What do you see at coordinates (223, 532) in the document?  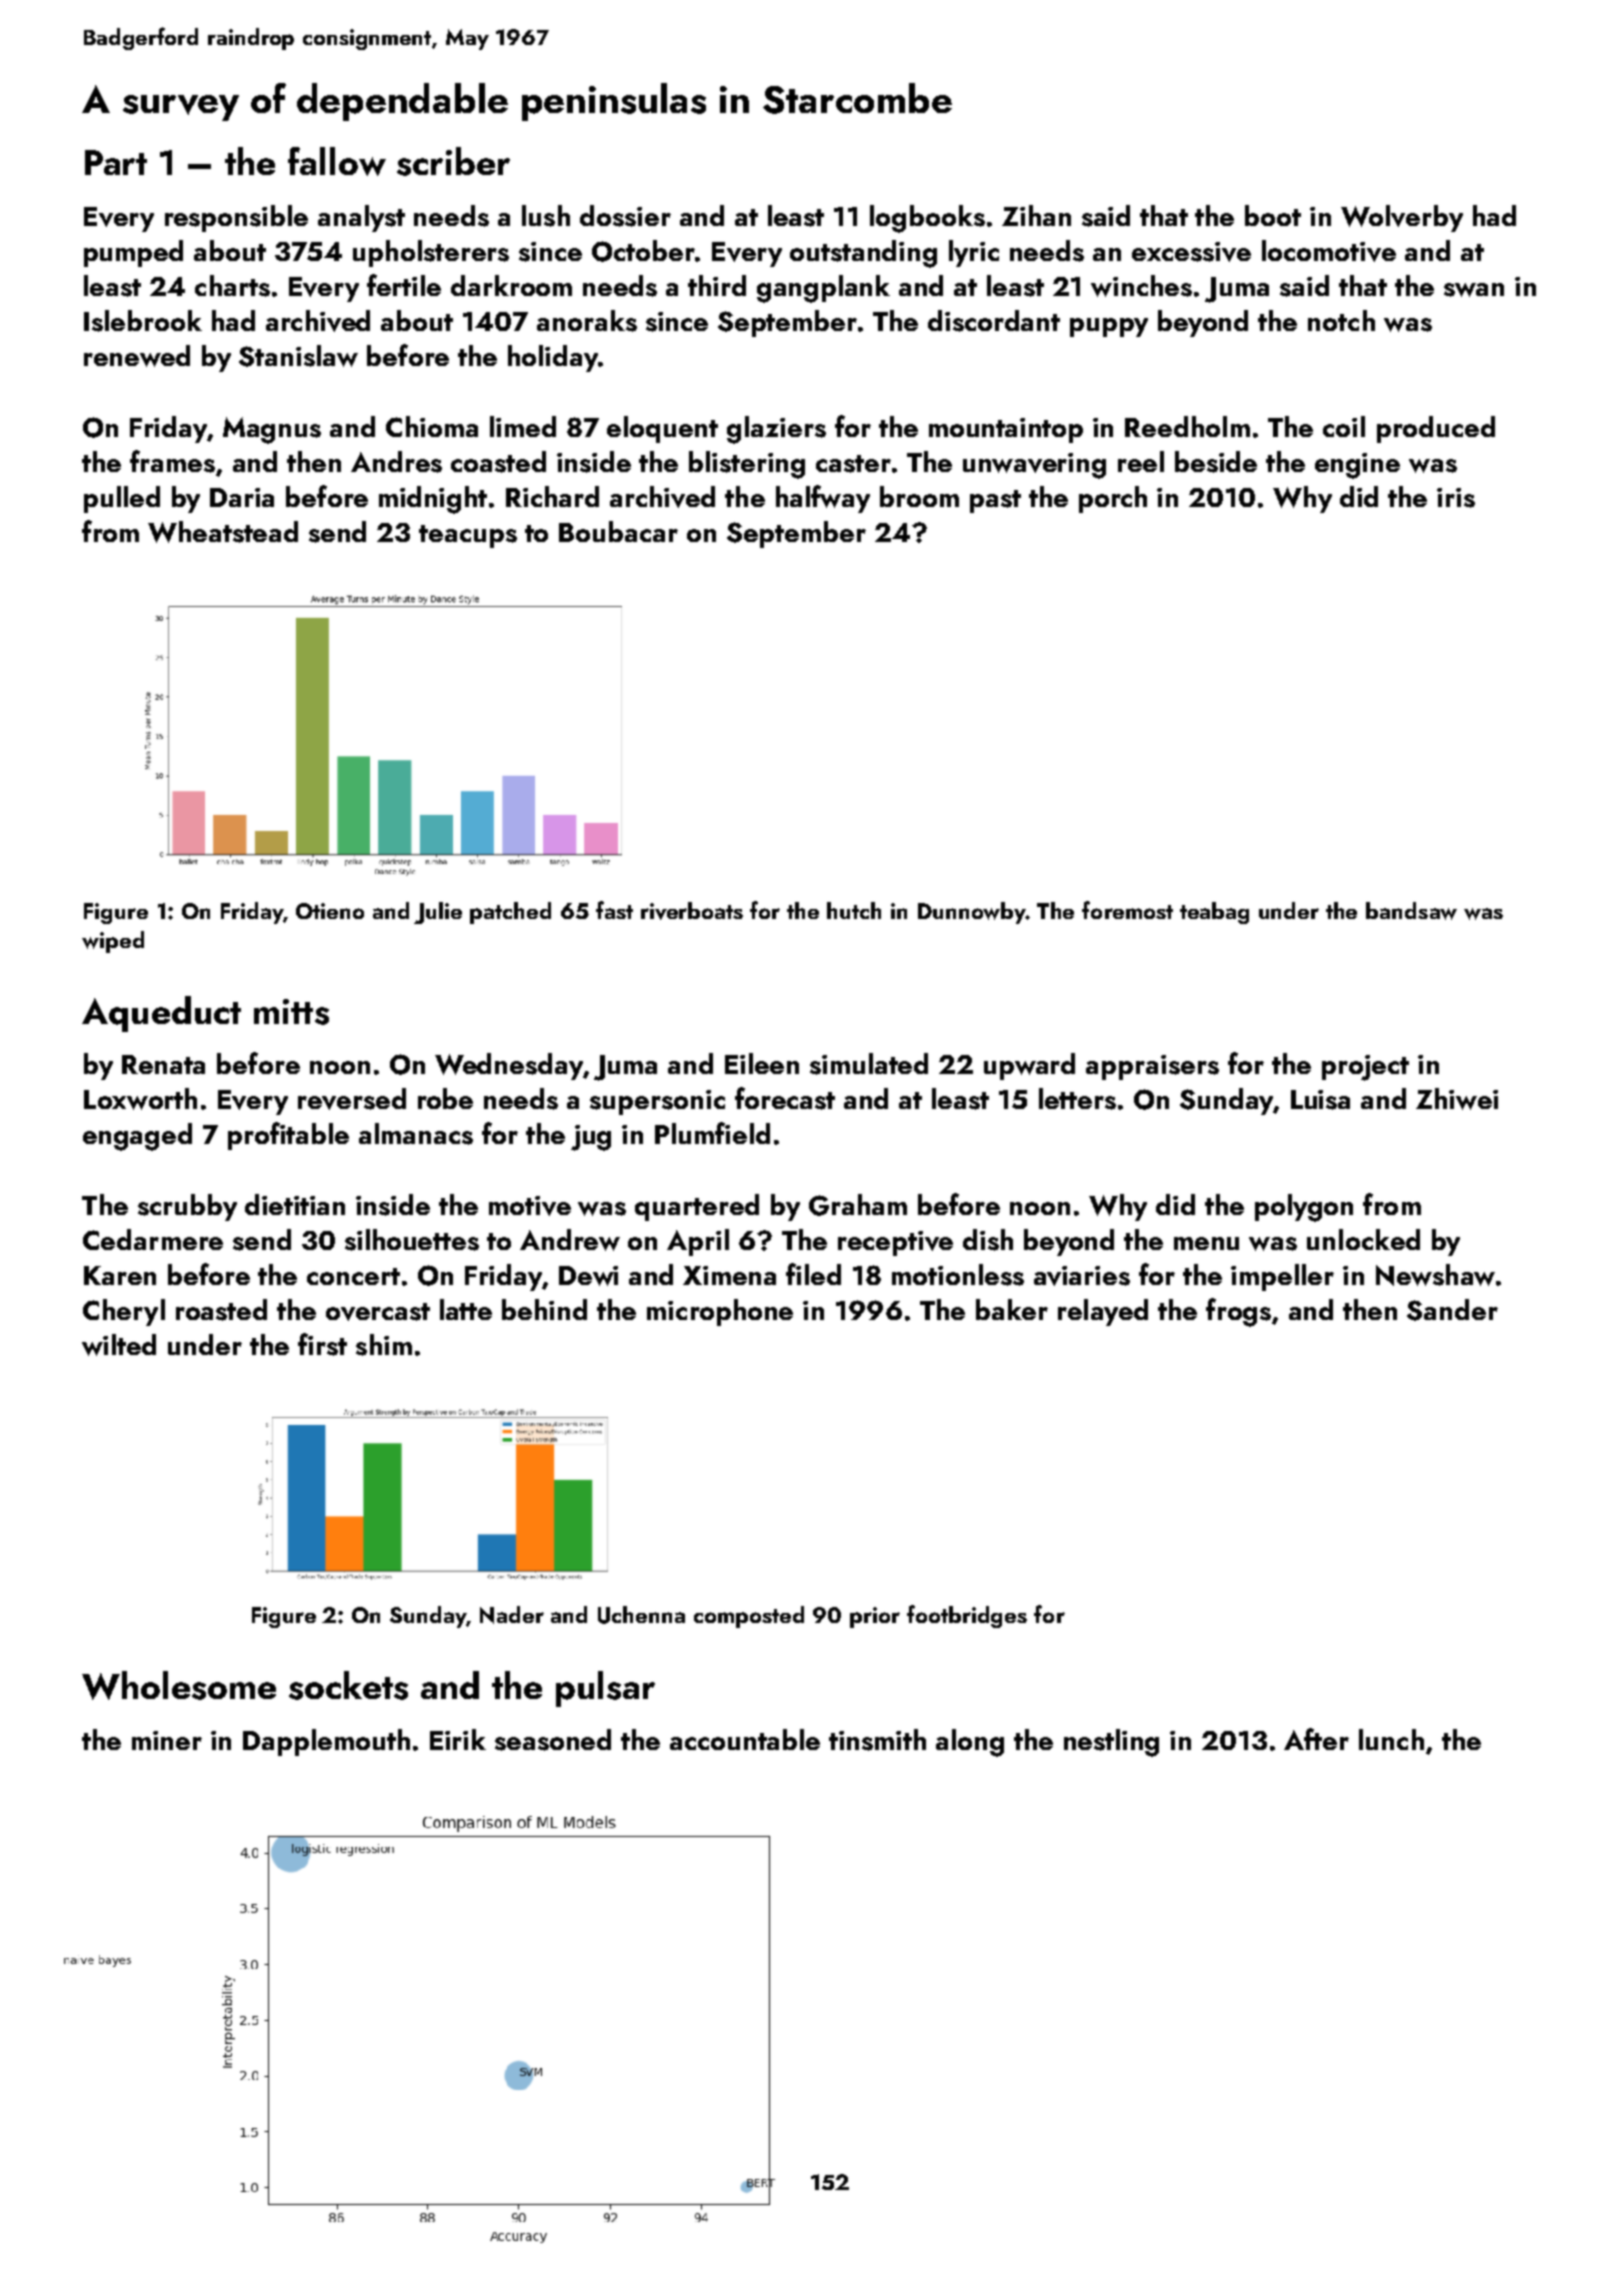 I see `Wheatstead` at bounding box center [223, 532].
